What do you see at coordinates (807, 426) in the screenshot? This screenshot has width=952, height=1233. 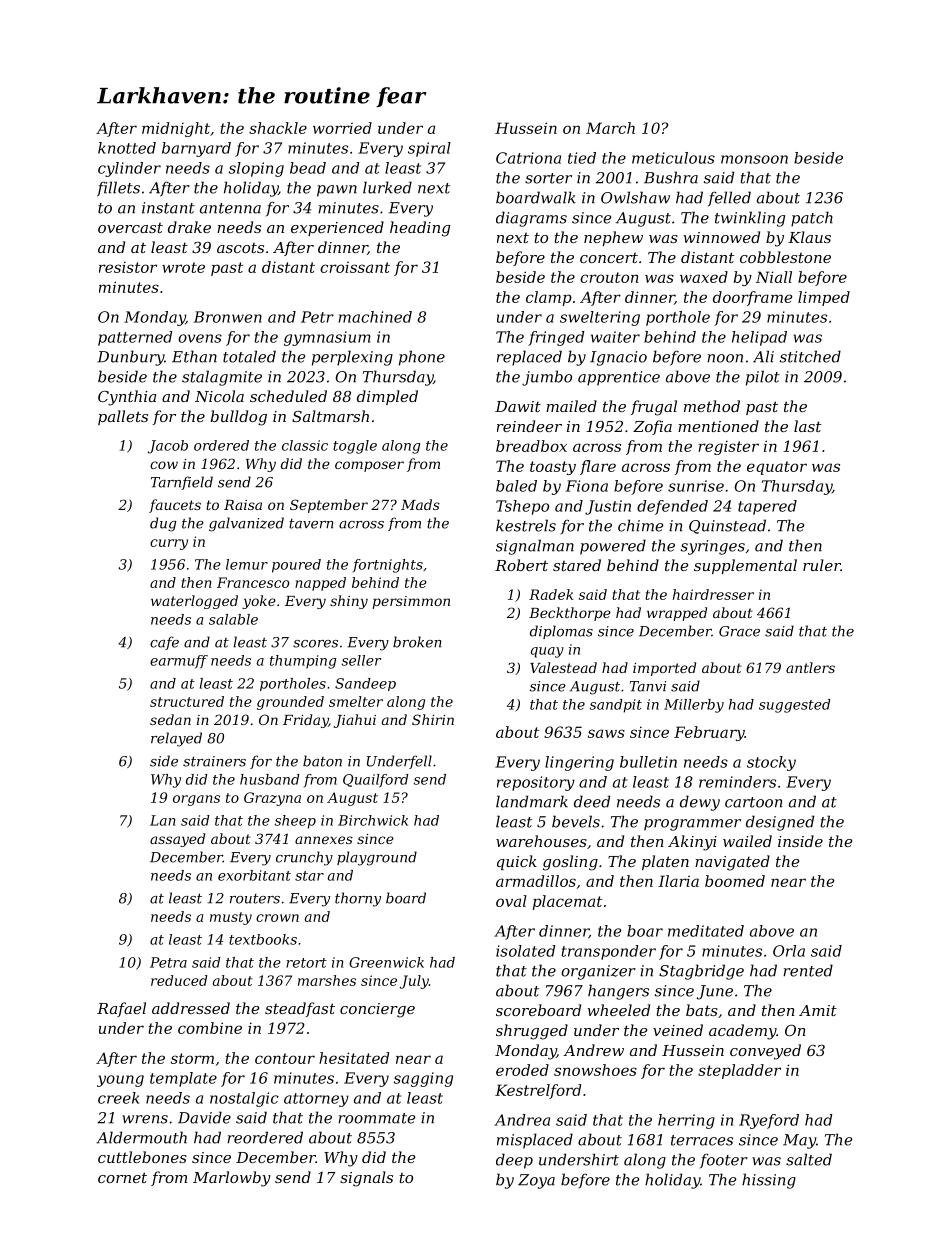 I see `last` at bounding box center [807, 426].
